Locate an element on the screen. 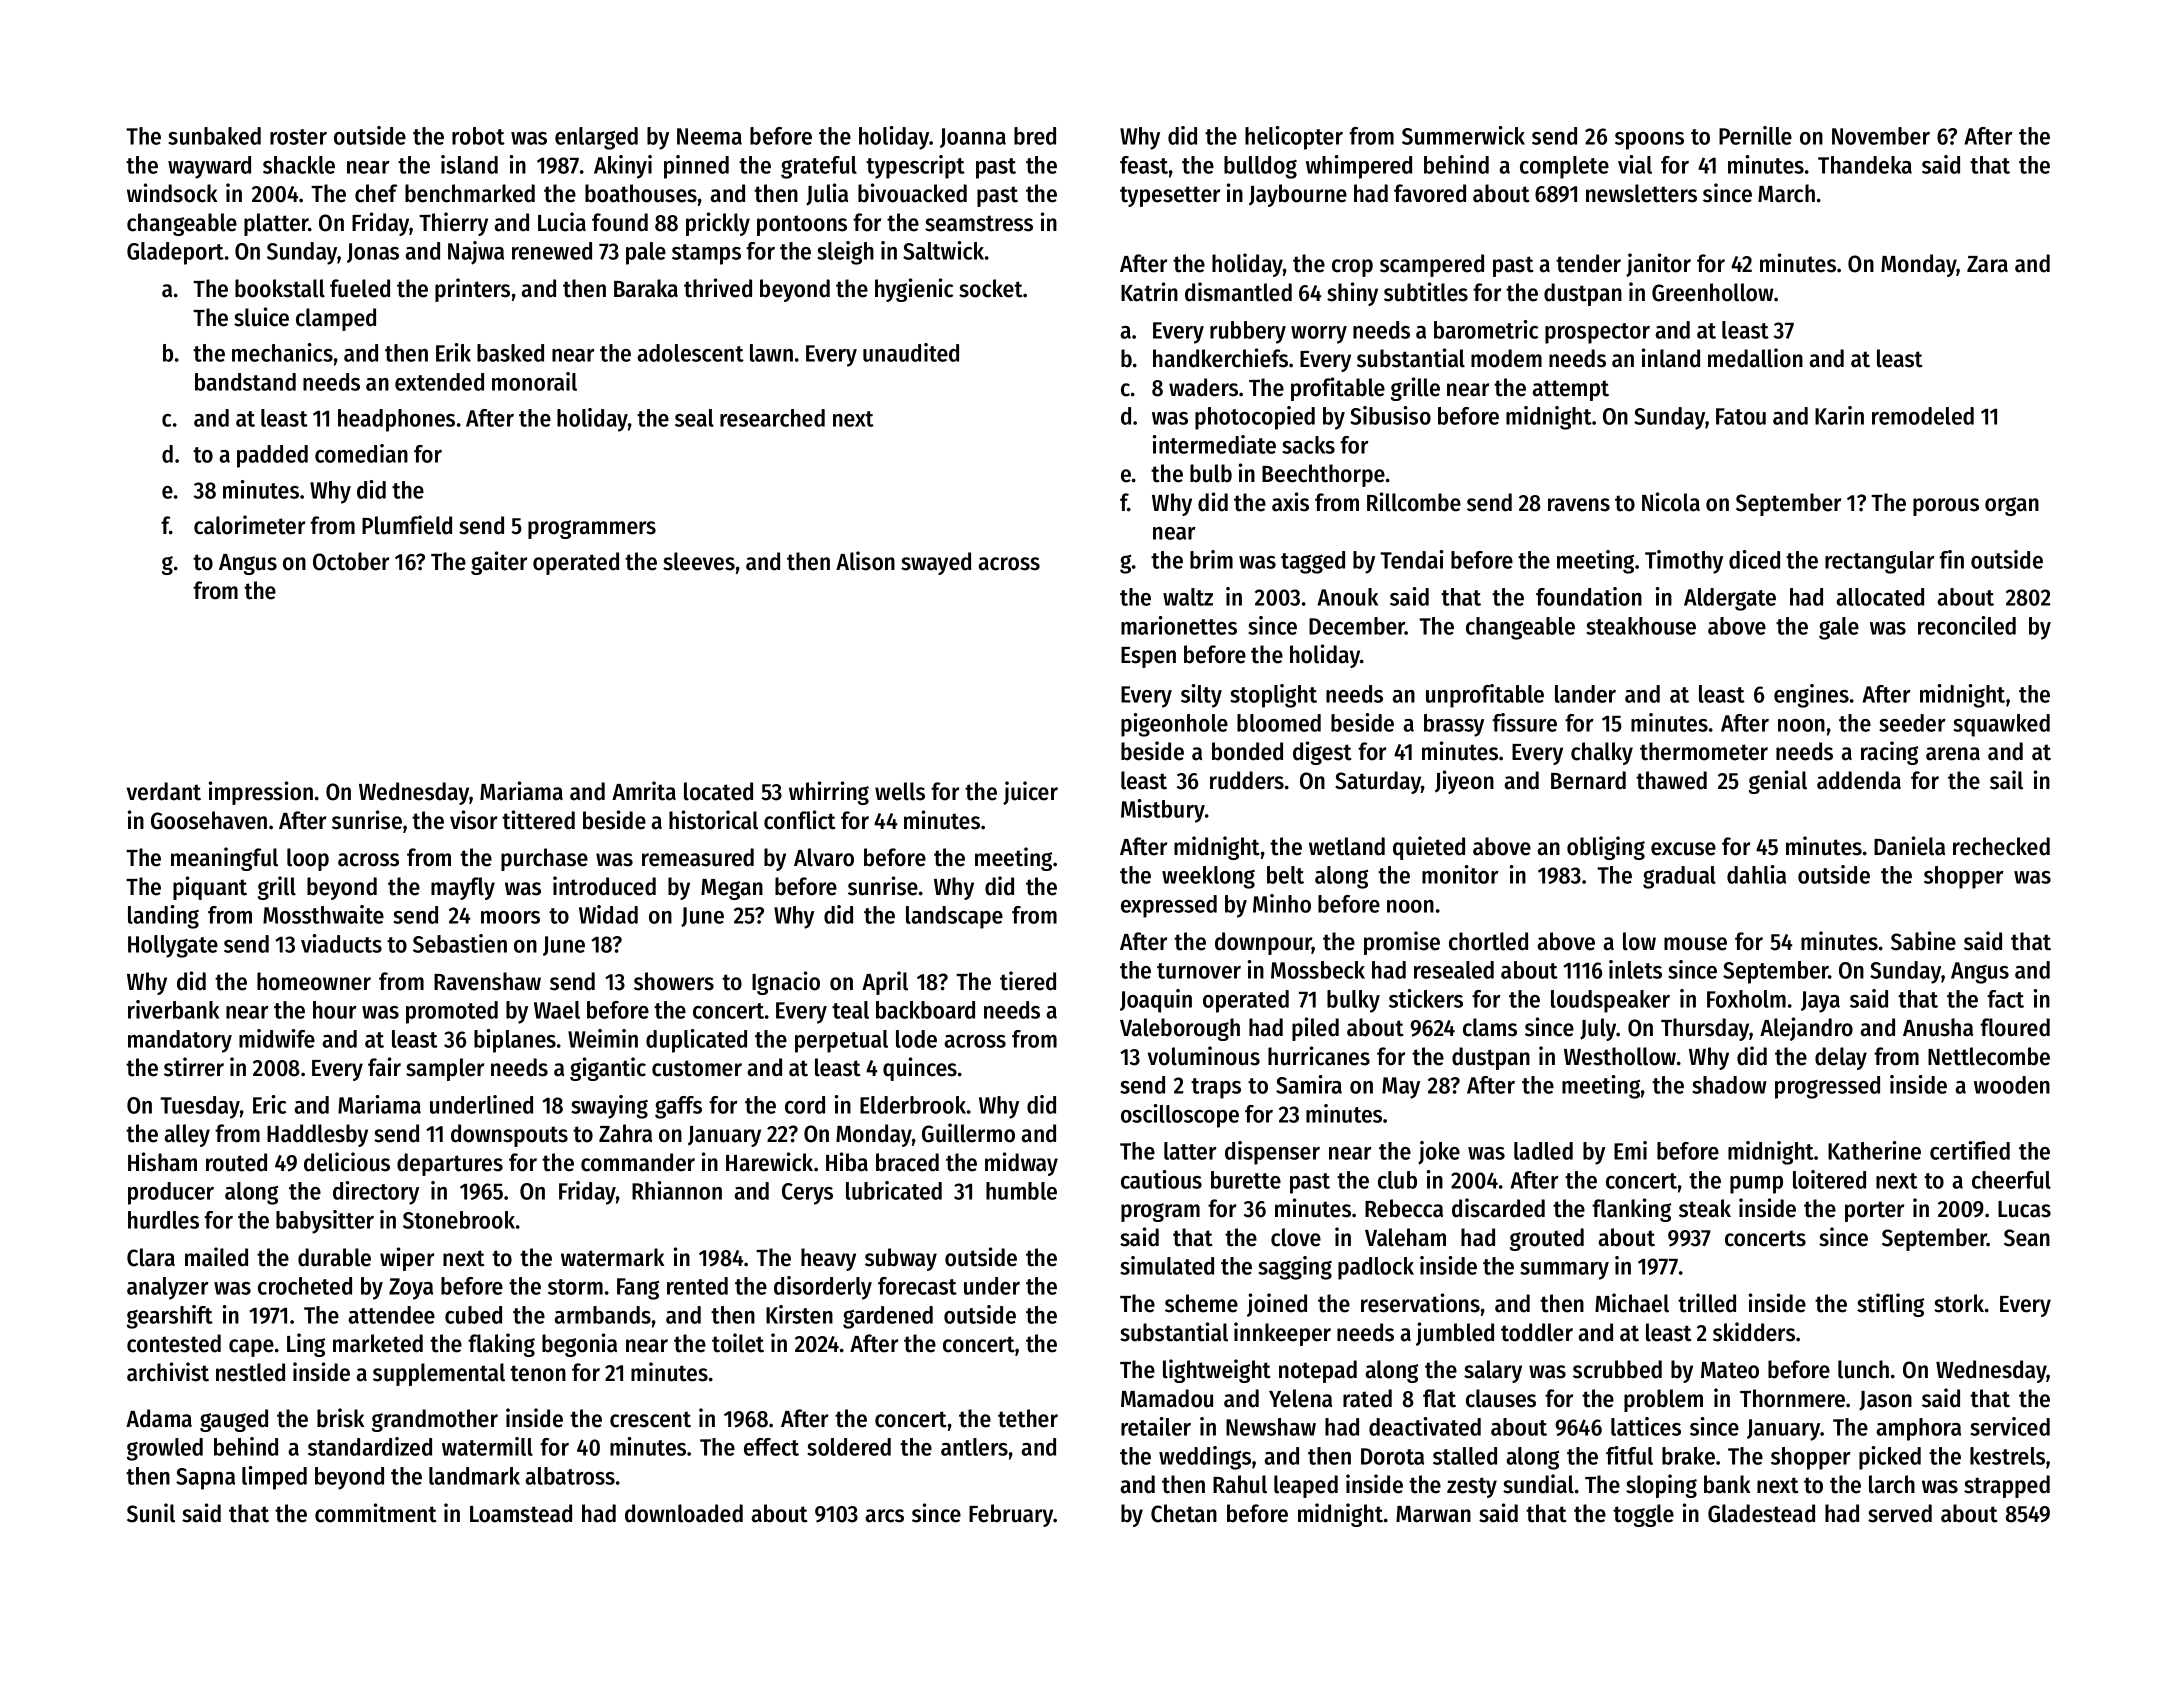  Plumfield is located at coordinates (407, 525).
